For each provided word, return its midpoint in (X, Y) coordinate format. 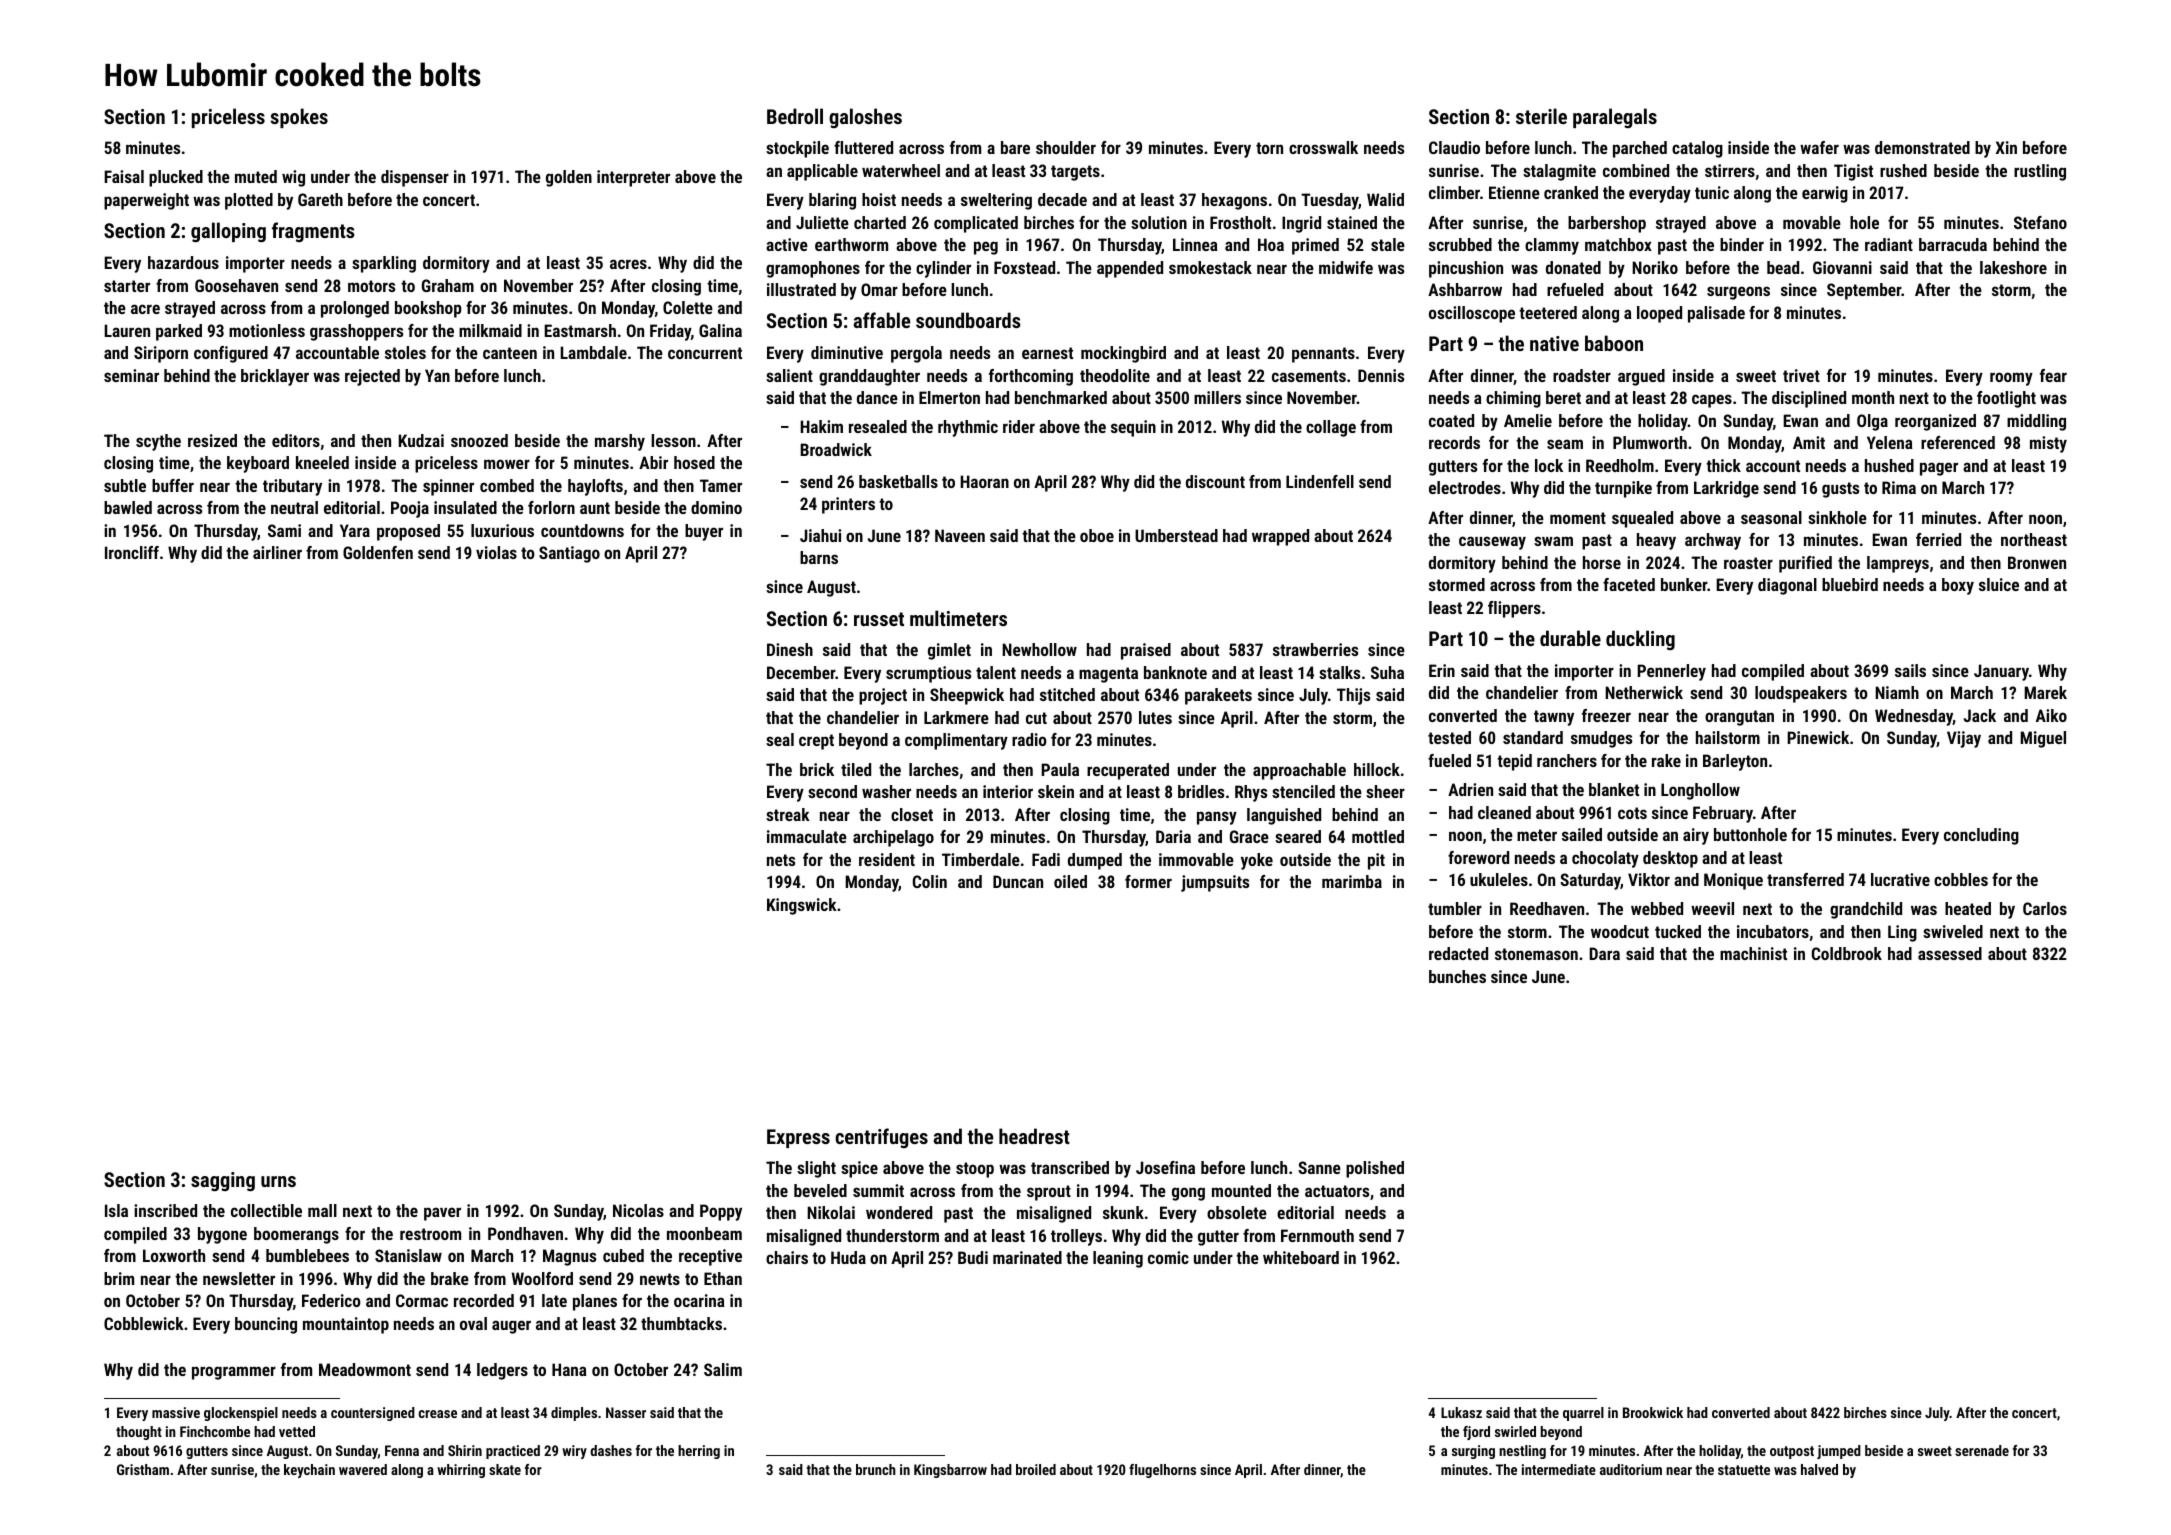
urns (278, 1181)
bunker (1684, 584)
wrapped (1280, 537)
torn (1269, 148)
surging (1473, 1452)
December (801, 672)
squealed (1642, 519)
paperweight (146, 201)
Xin (2006, 147)
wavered (363, 1469)
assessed (1950, 953)
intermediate (1559, 1469)
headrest (1034, 1136)
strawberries (1315, 649)
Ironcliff (132, 552)
